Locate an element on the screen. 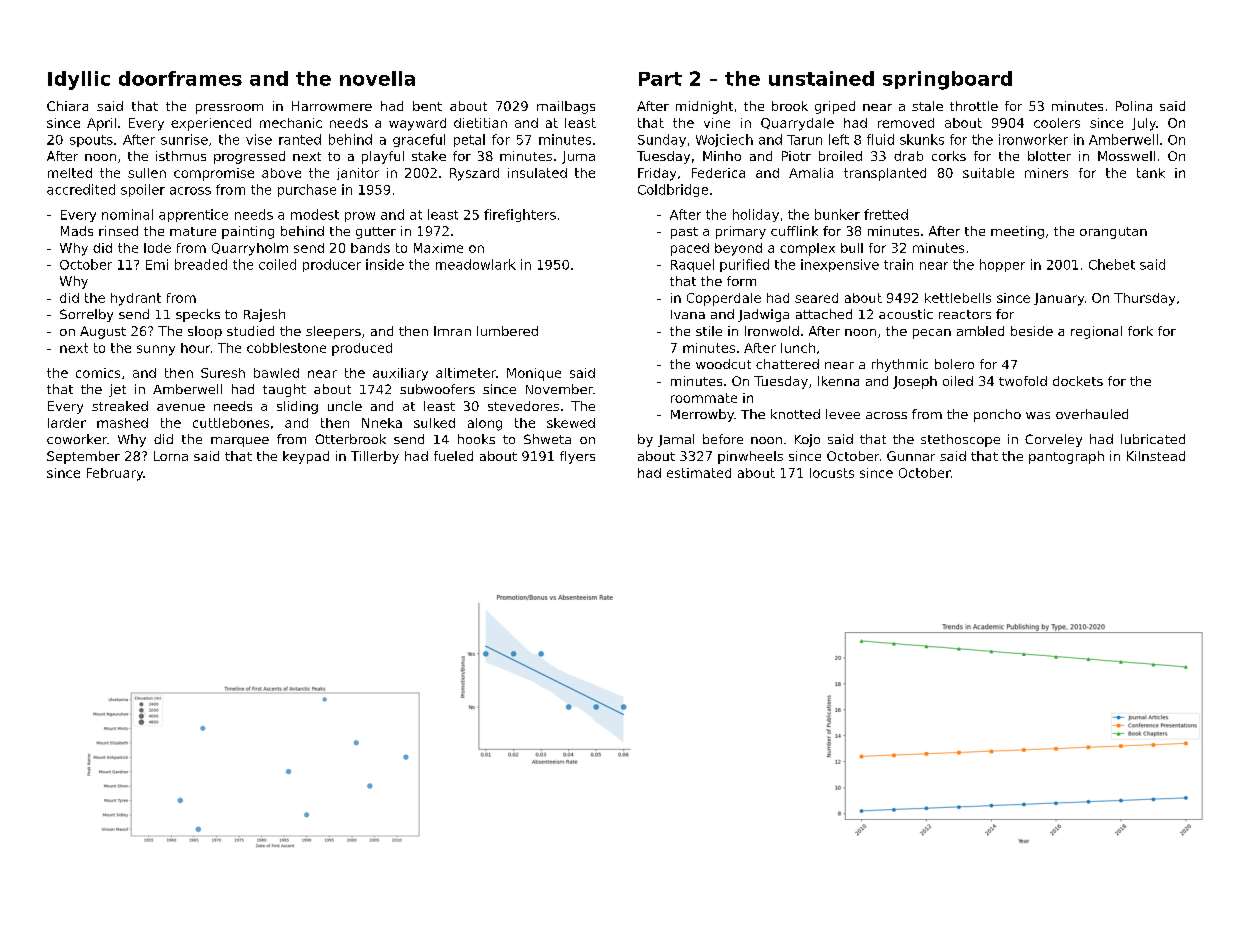  Part is located at coordinates (660, 79).
